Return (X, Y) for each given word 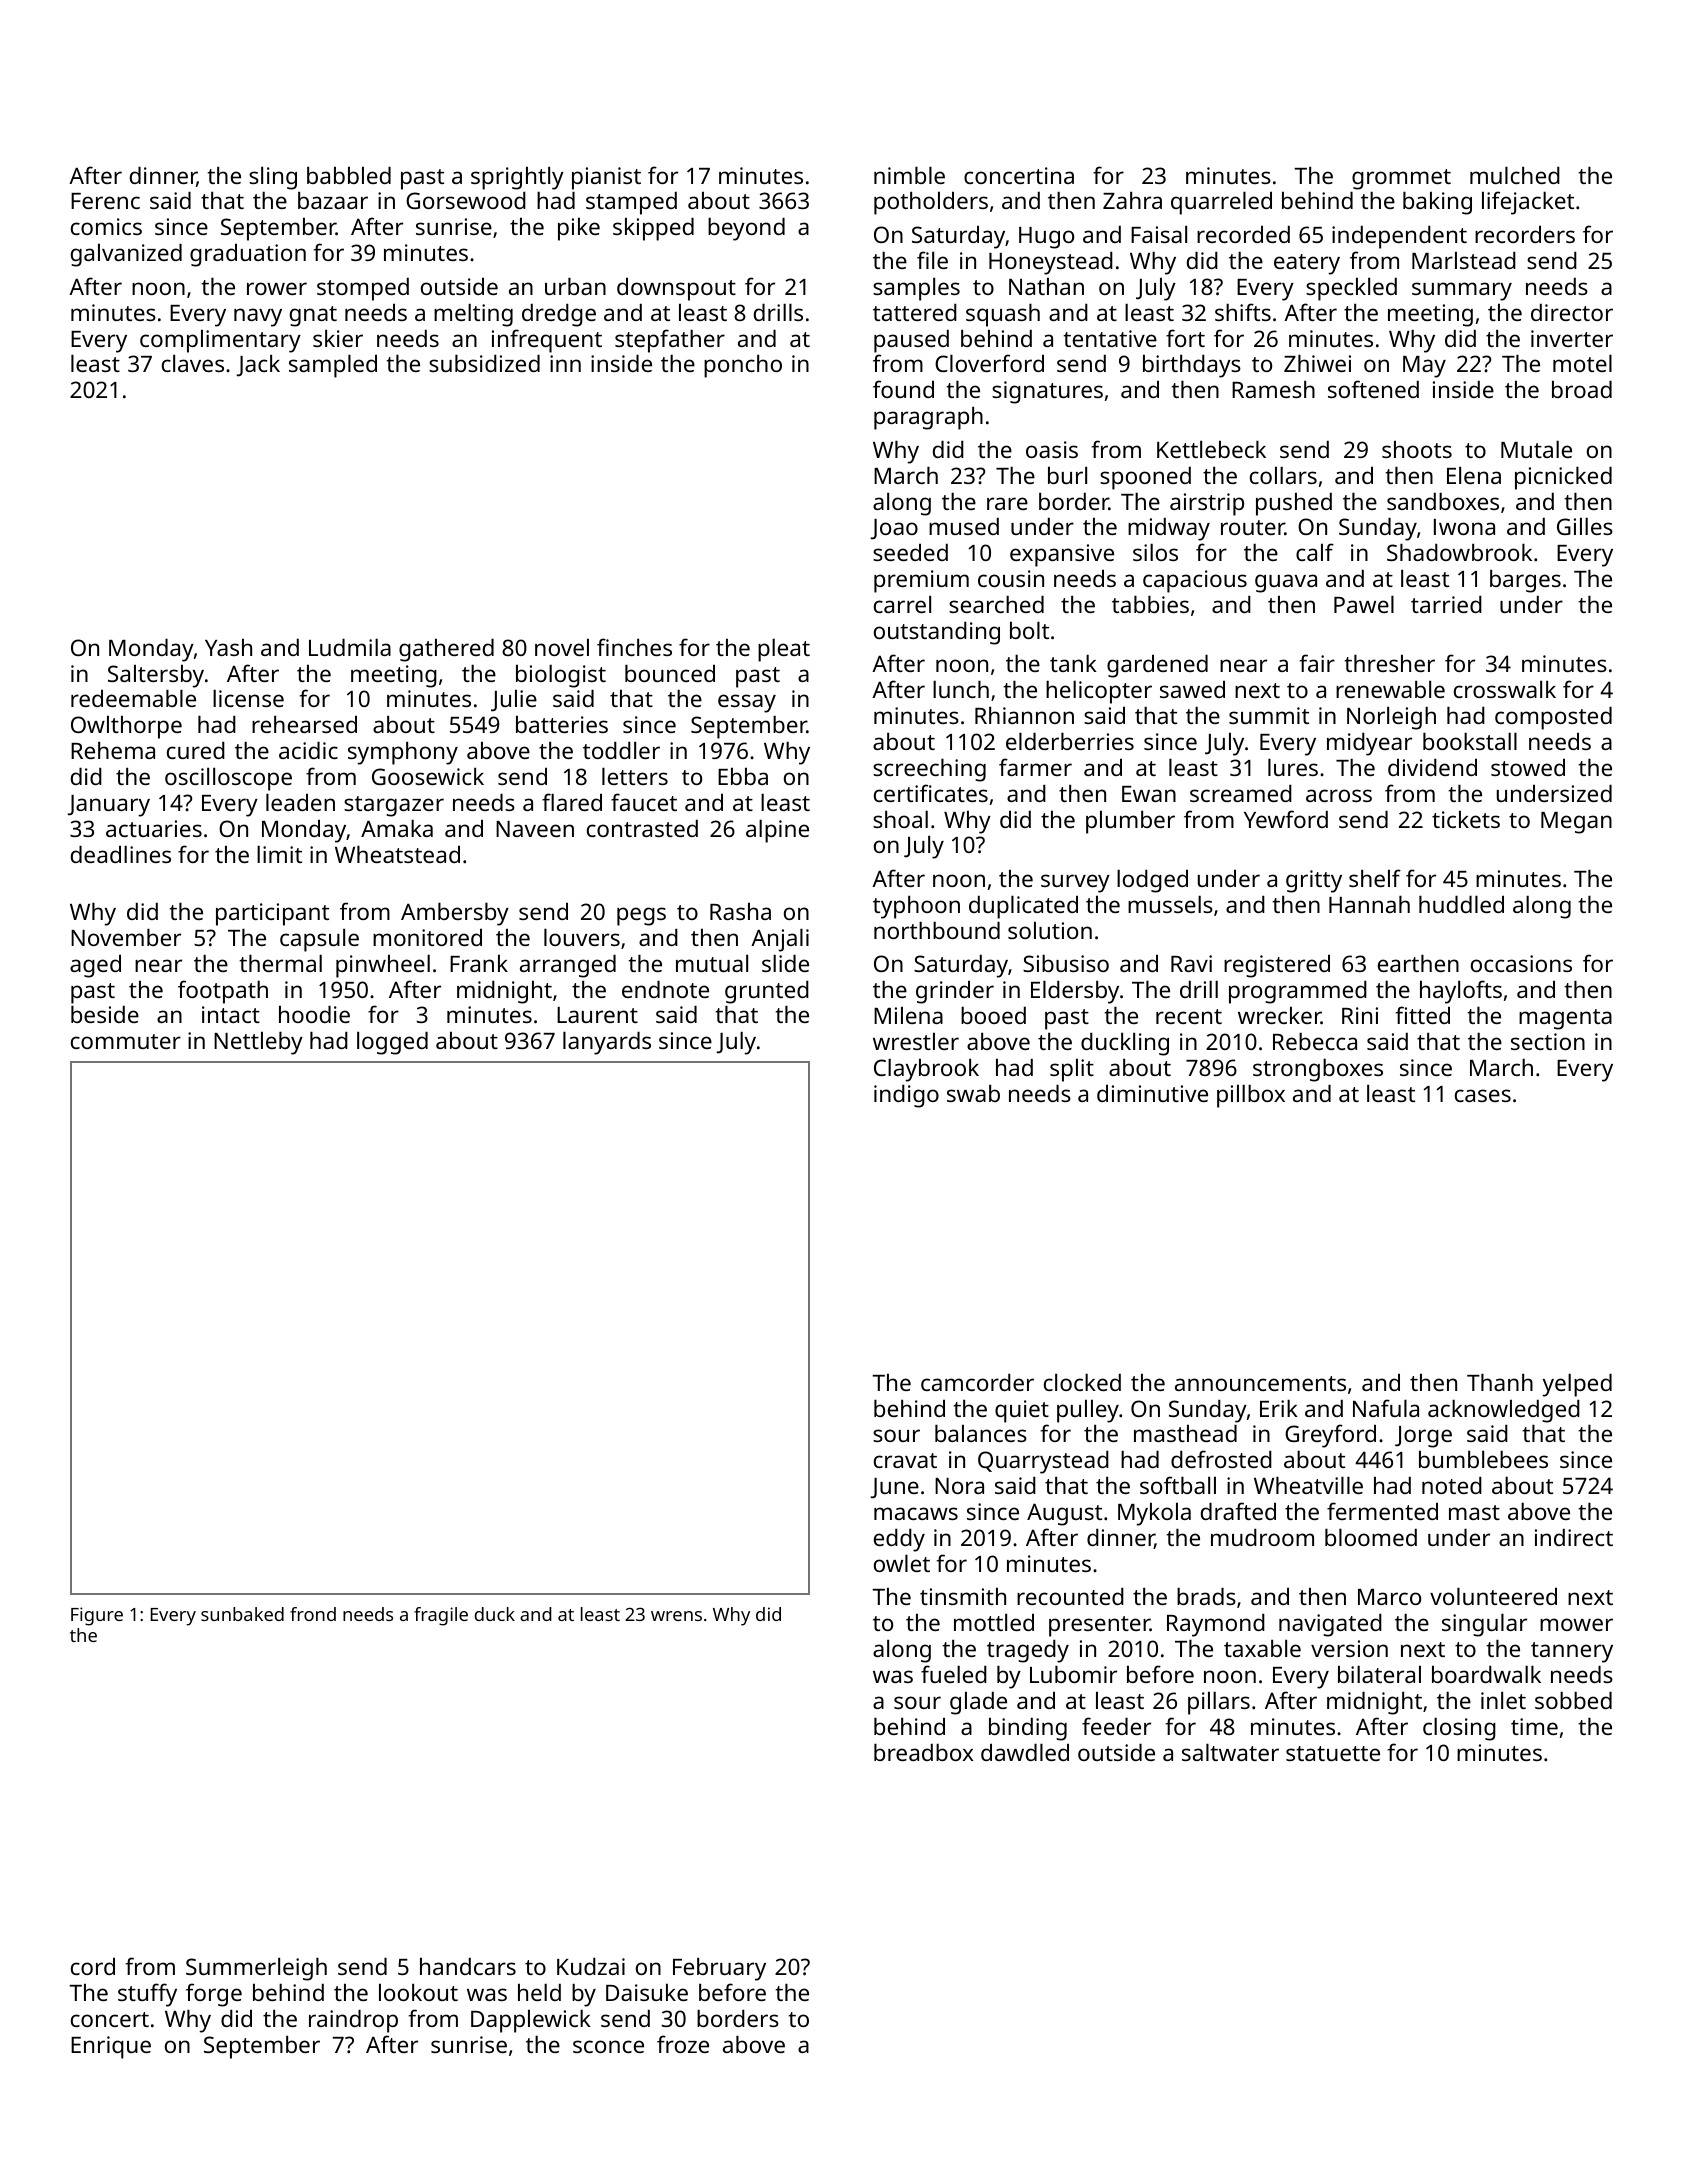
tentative (1110, 338)
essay (747, 703)
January (108, 806)
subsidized (484, 363)
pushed (1294, 504)
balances (981, 1433)
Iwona (1464, 527)
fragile (441, 1616)
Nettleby (258, 1043)
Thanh (1500, 1382)
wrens (676, 1616)
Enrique (111, 2047)
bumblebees (1483, 1459)
